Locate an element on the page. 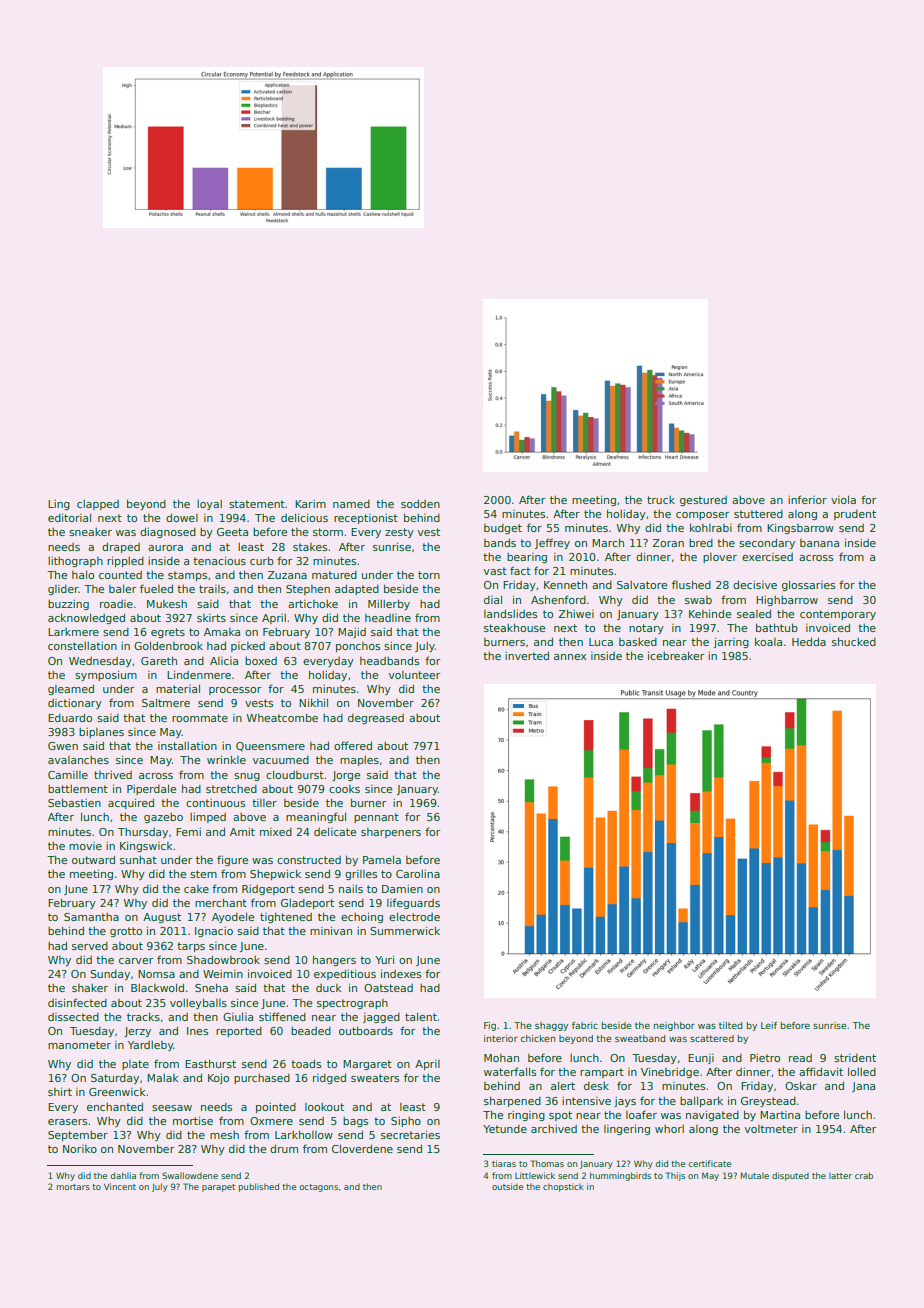  material is located at coordinates (178, 688).
